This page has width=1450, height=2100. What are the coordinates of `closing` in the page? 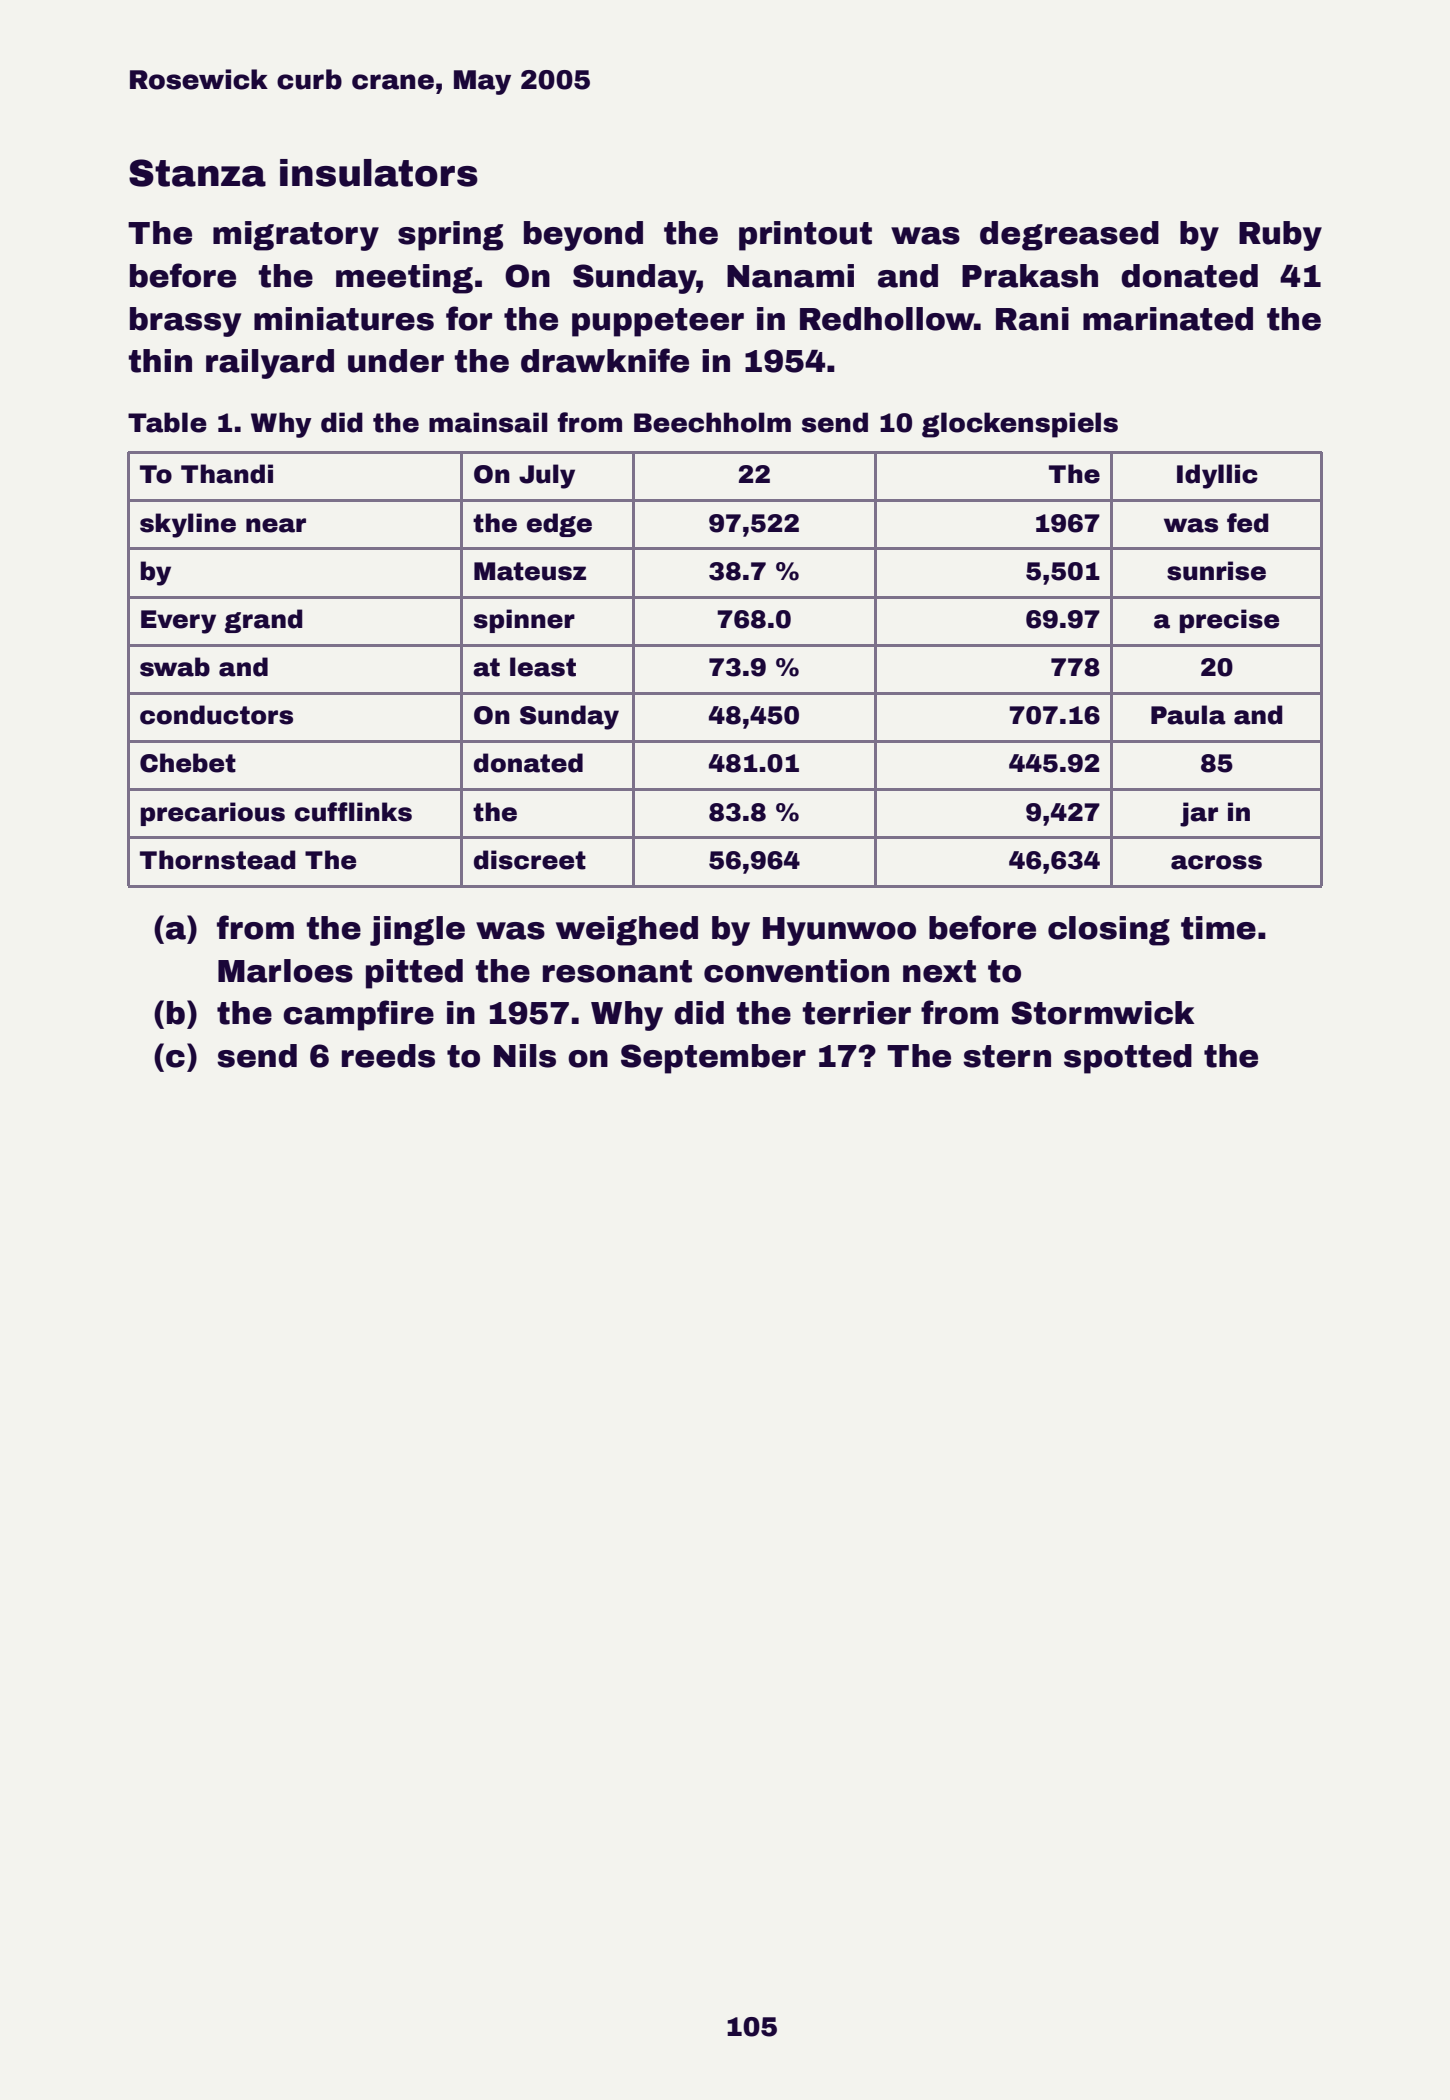 It's located at (1109, 931).
